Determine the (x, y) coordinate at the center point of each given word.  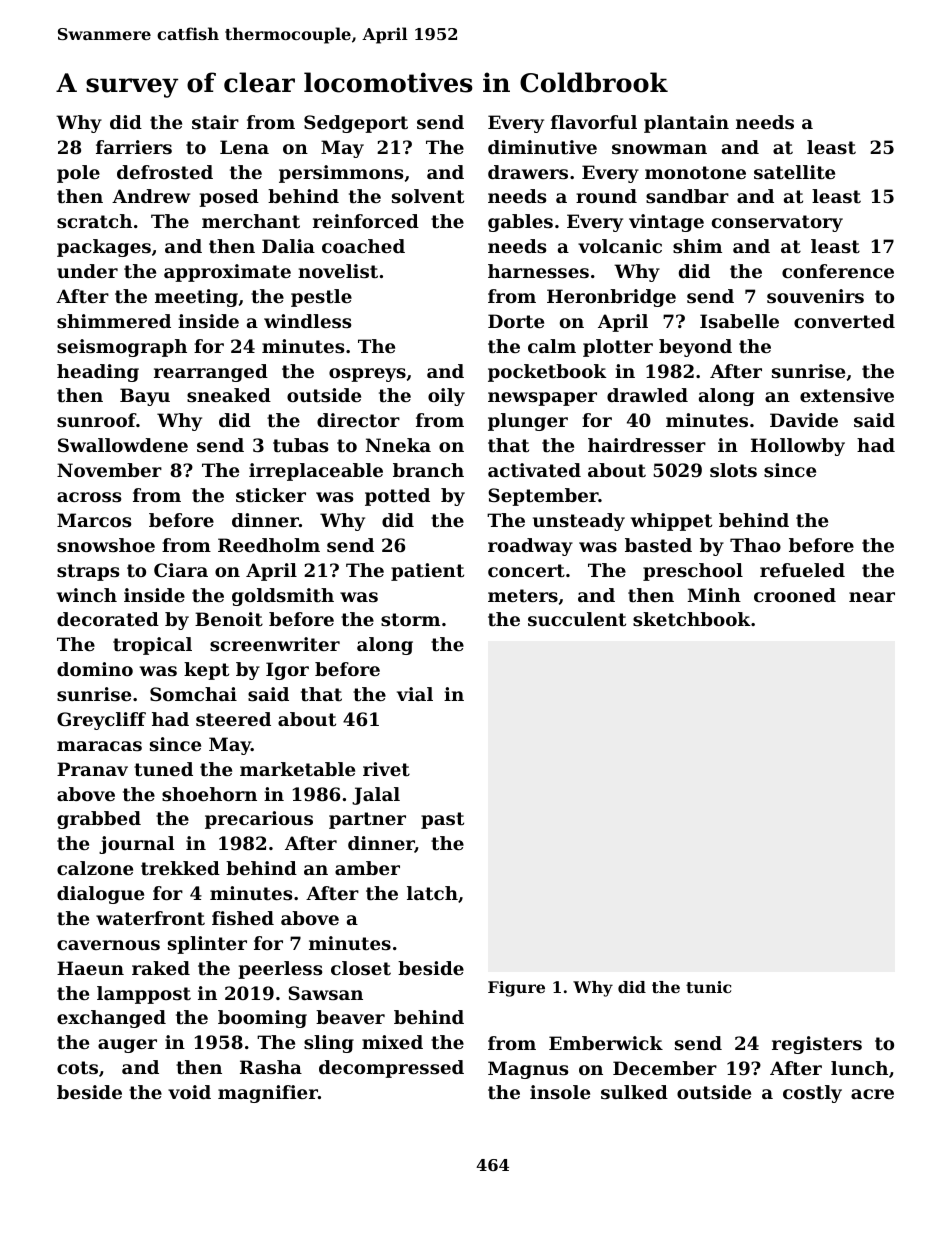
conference (838, 271)
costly (812, 1094)
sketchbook (691, 619)
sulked (634, 1092)
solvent (428, 196)
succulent (577, 619)
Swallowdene (123, 445)
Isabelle (739, 321)
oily (446, 397)
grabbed (99, 820)
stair (215, 122)
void (189, 1092)
